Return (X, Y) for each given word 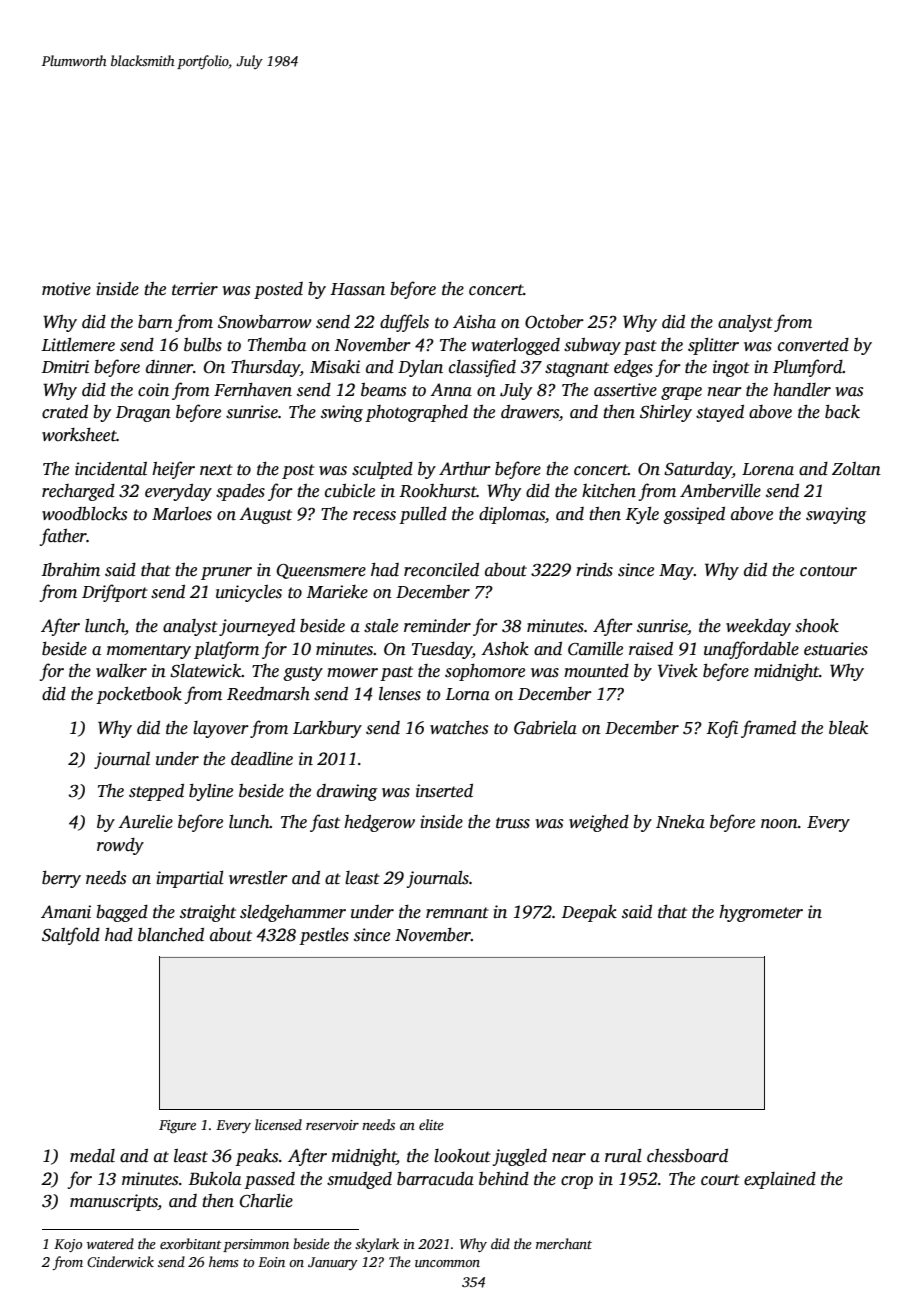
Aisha (474, 322)
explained (780, 1180)
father (63, 537)
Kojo (68, 1245)
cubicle (350, 491)
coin (153, 390)
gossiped (694, 515)
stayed (720, 413)
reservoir (332, 1125)
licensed (278, 1124)
